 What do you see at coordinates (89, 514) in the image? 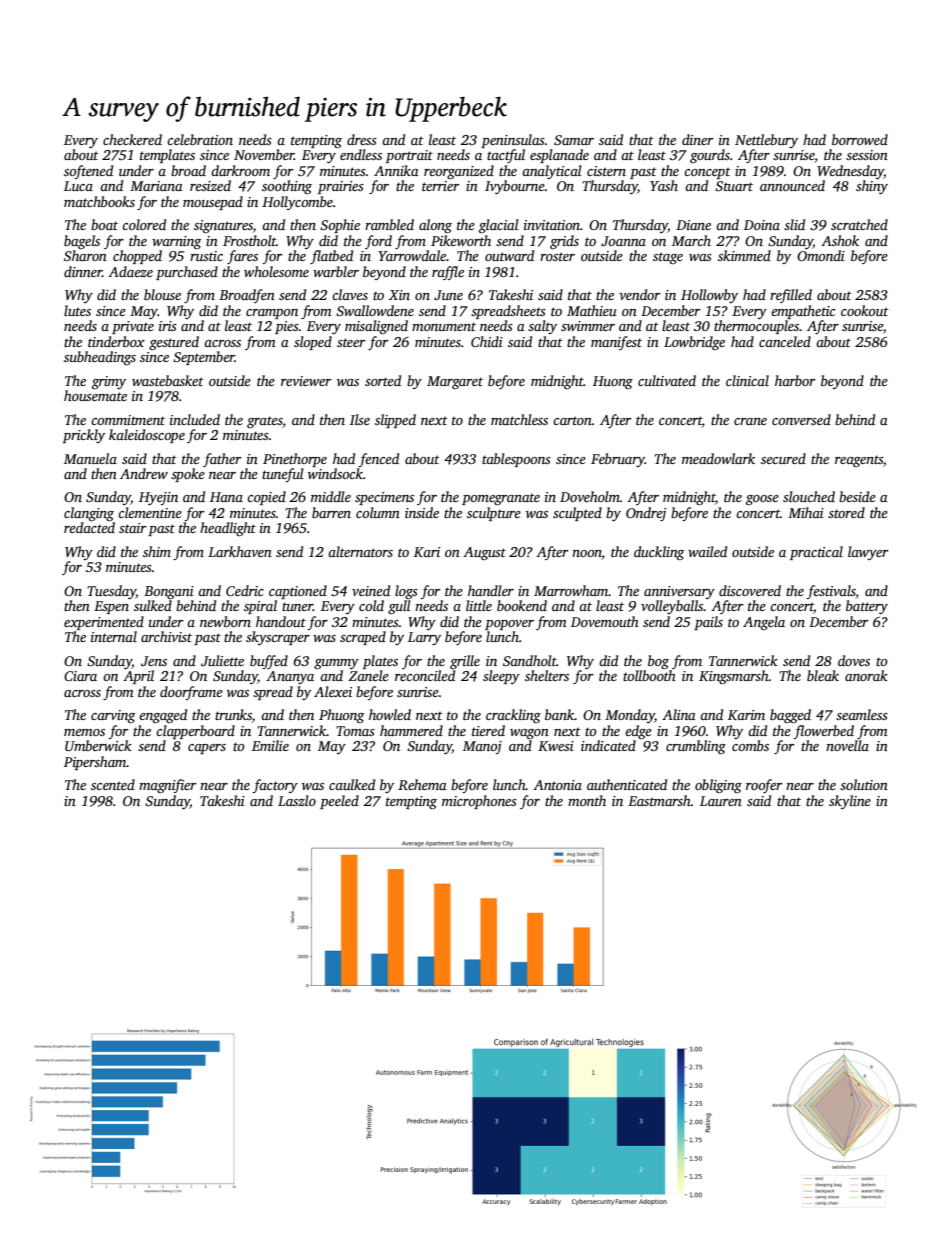
I see `clanging` at bounding box center [89, 514].
